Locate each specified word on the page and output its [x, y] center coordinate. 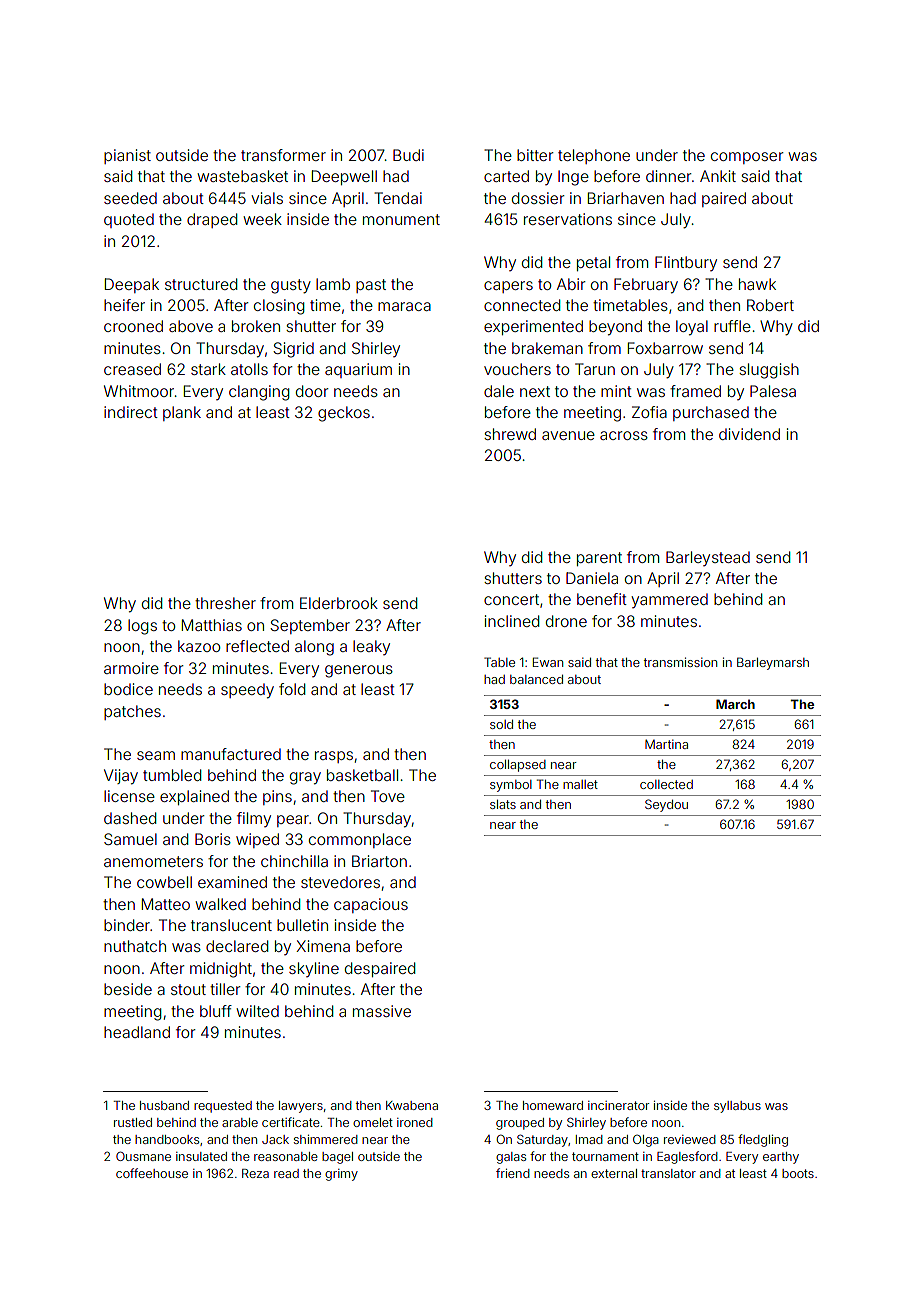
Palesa [773, 391]
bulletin [302, 925]
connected [522, 305]
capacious [371, 905]
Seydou [666, 805]
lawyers [301, 1107]
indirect [131, 412]
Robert [770, 305]
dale [499, 391]
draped [212, 220]
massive [382, 1011]
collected [666, 784]
